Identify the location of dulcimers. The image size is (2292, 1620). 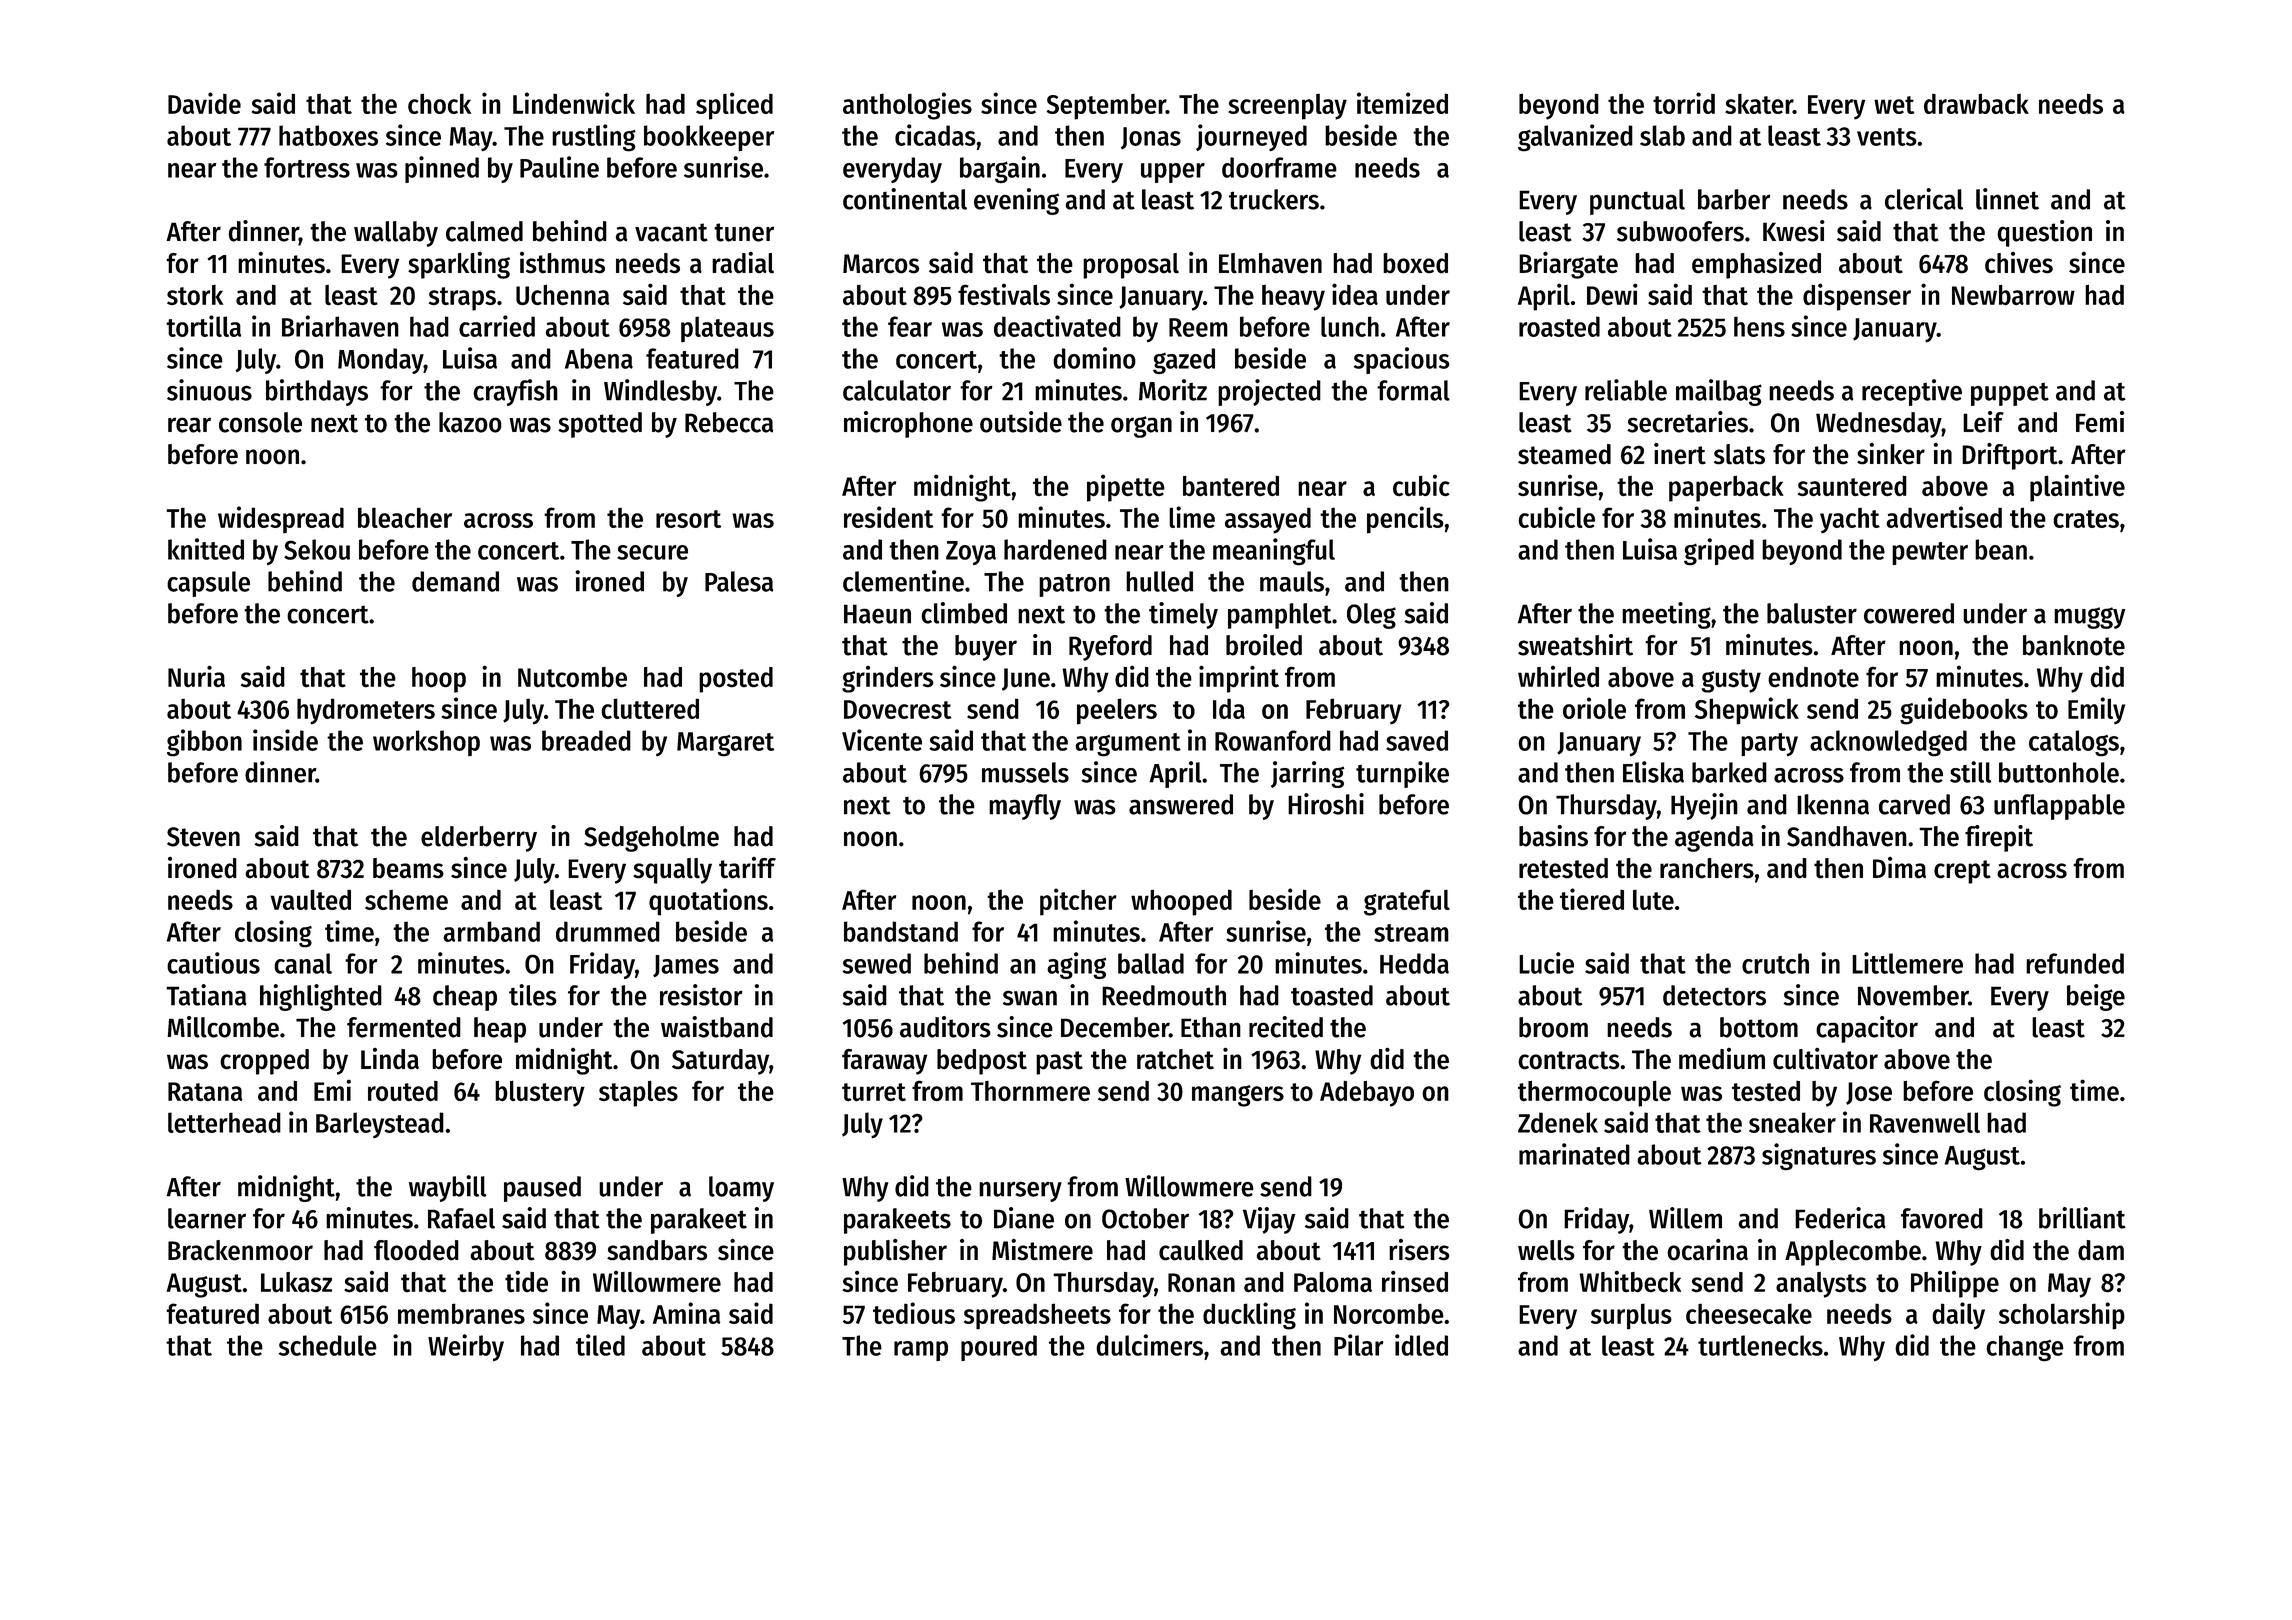
(1149, 1345).
